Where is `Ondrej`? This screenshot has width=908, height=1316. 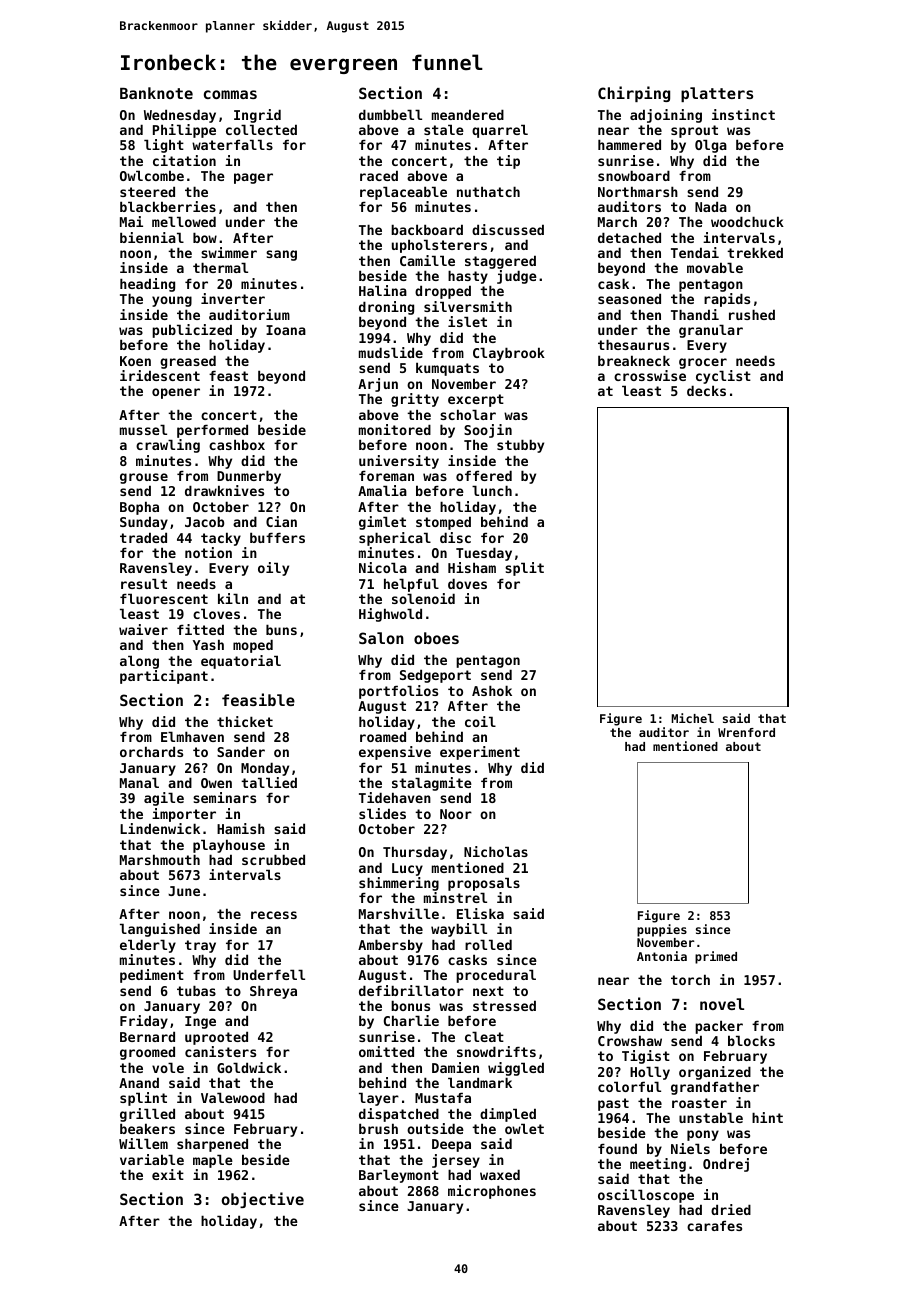
Ondrej is located at coordinates (726, 1165).
